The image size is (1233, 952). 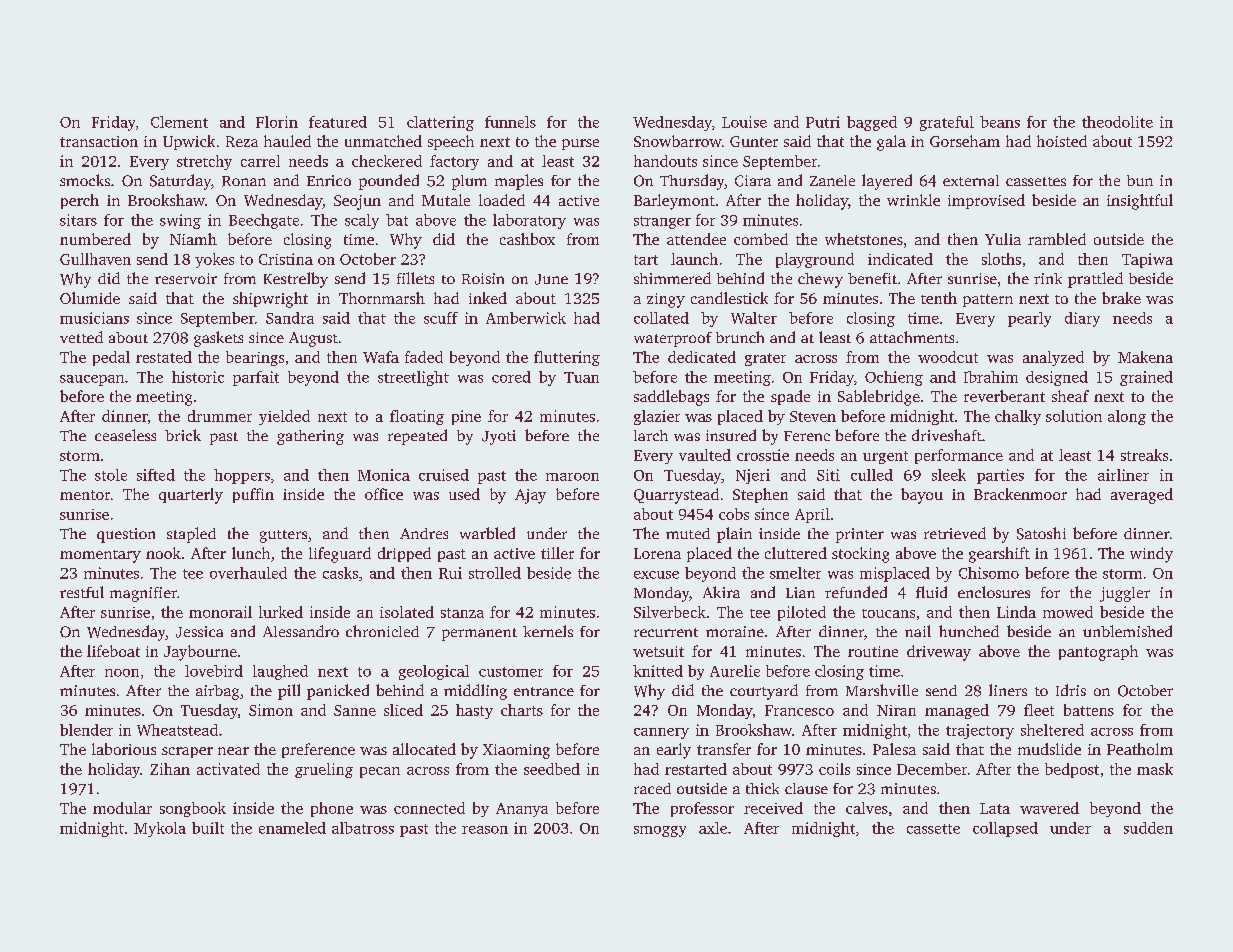 What do you see at coordinates (860, 555) in the image?
I see `stocking` at bounding box center [860, 555].
